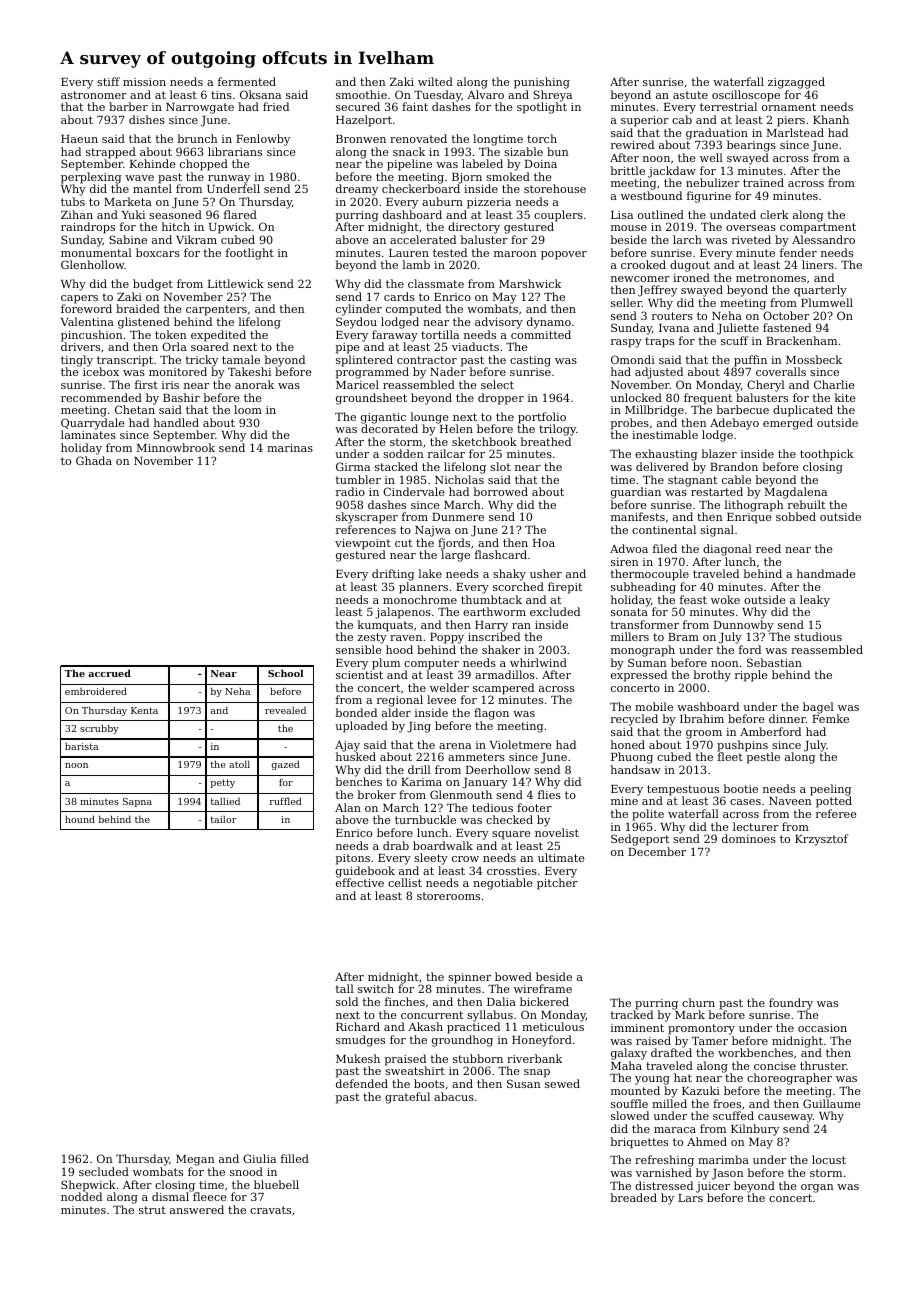  I want to click on studious, so click(818, 636).
